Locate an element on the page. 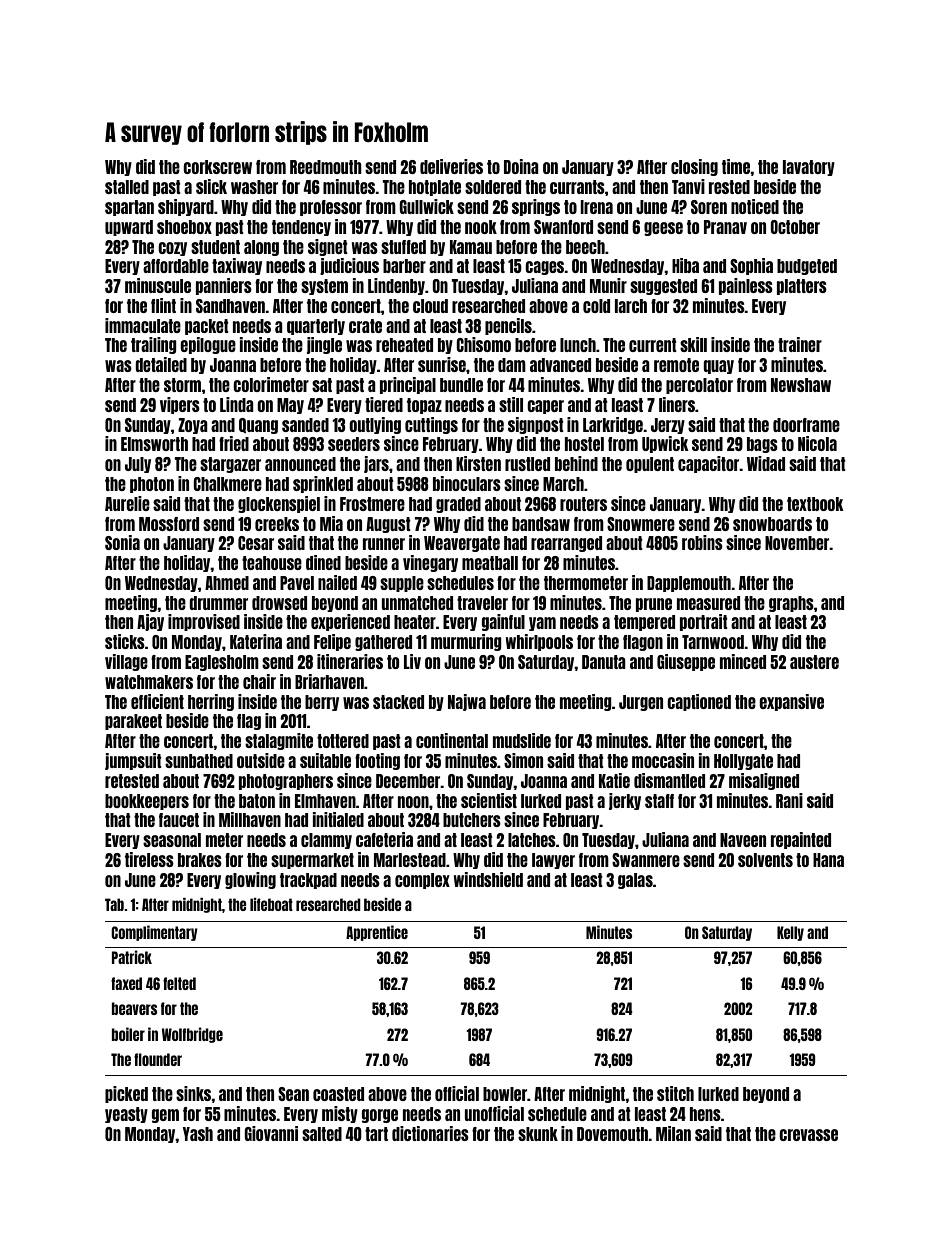  windshield is located at coordinates (488, 879).
